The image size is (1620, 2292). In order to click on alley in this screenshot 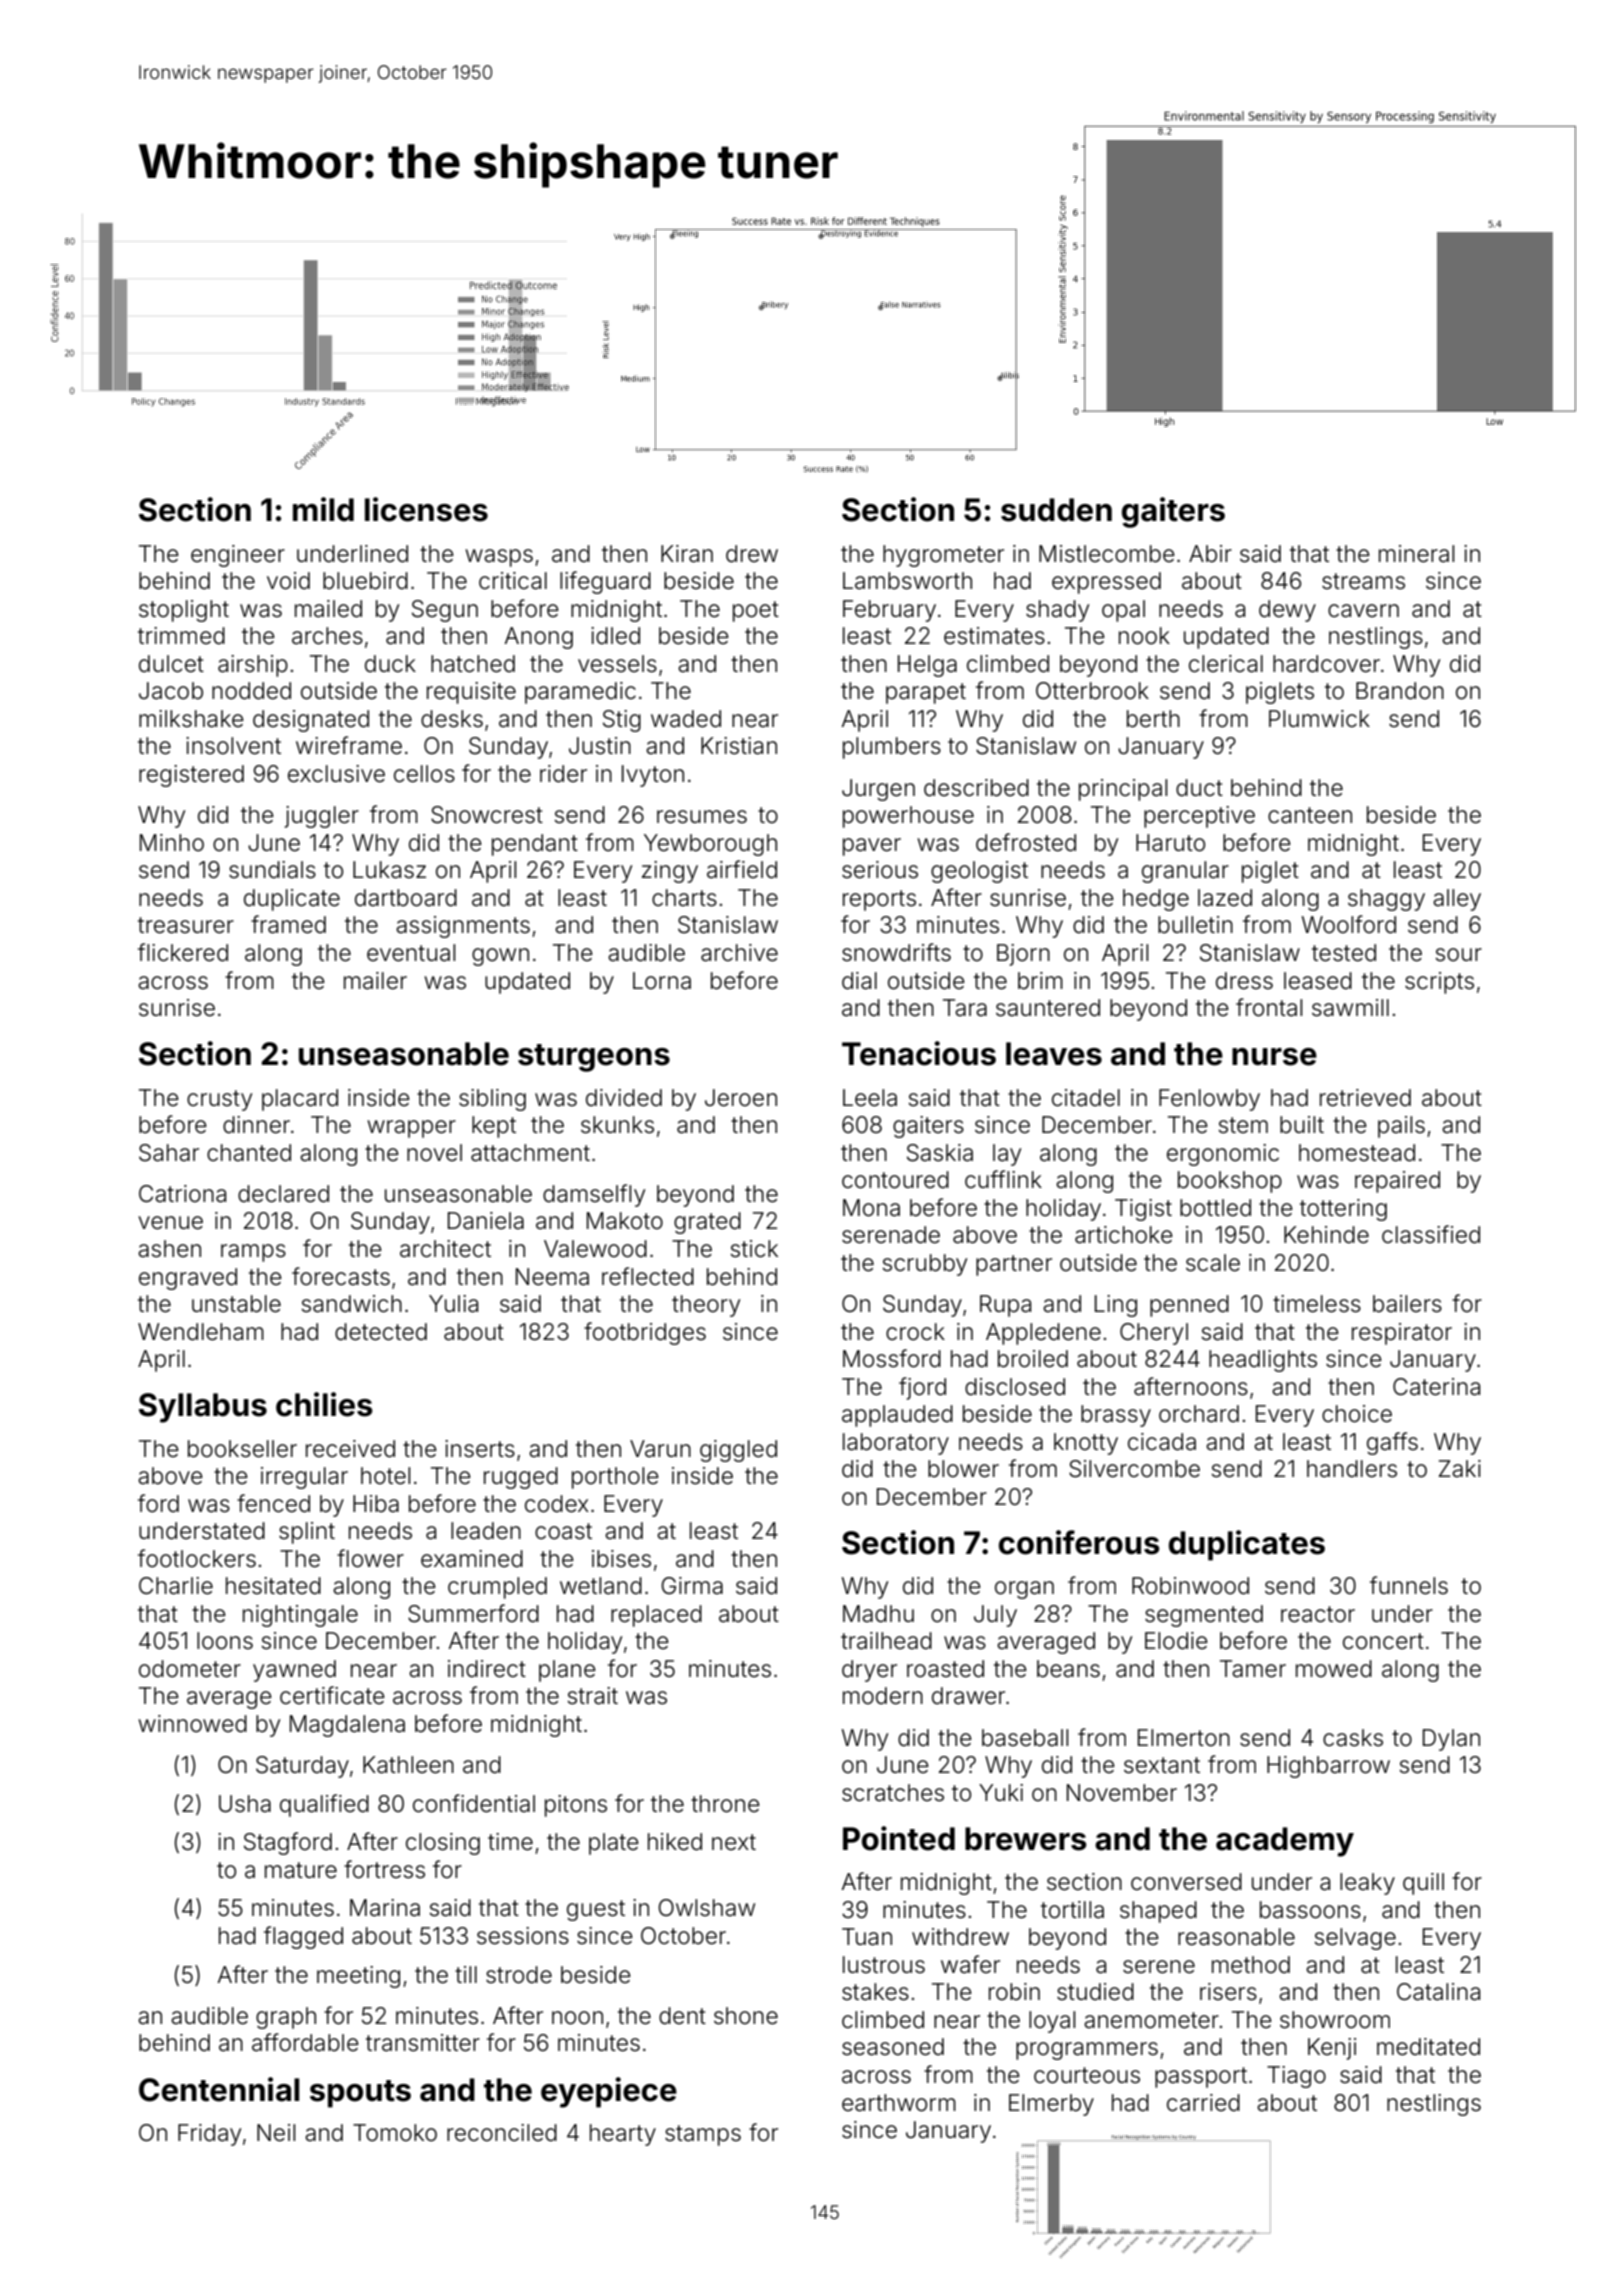, I will do `click(1457, 900)`.
